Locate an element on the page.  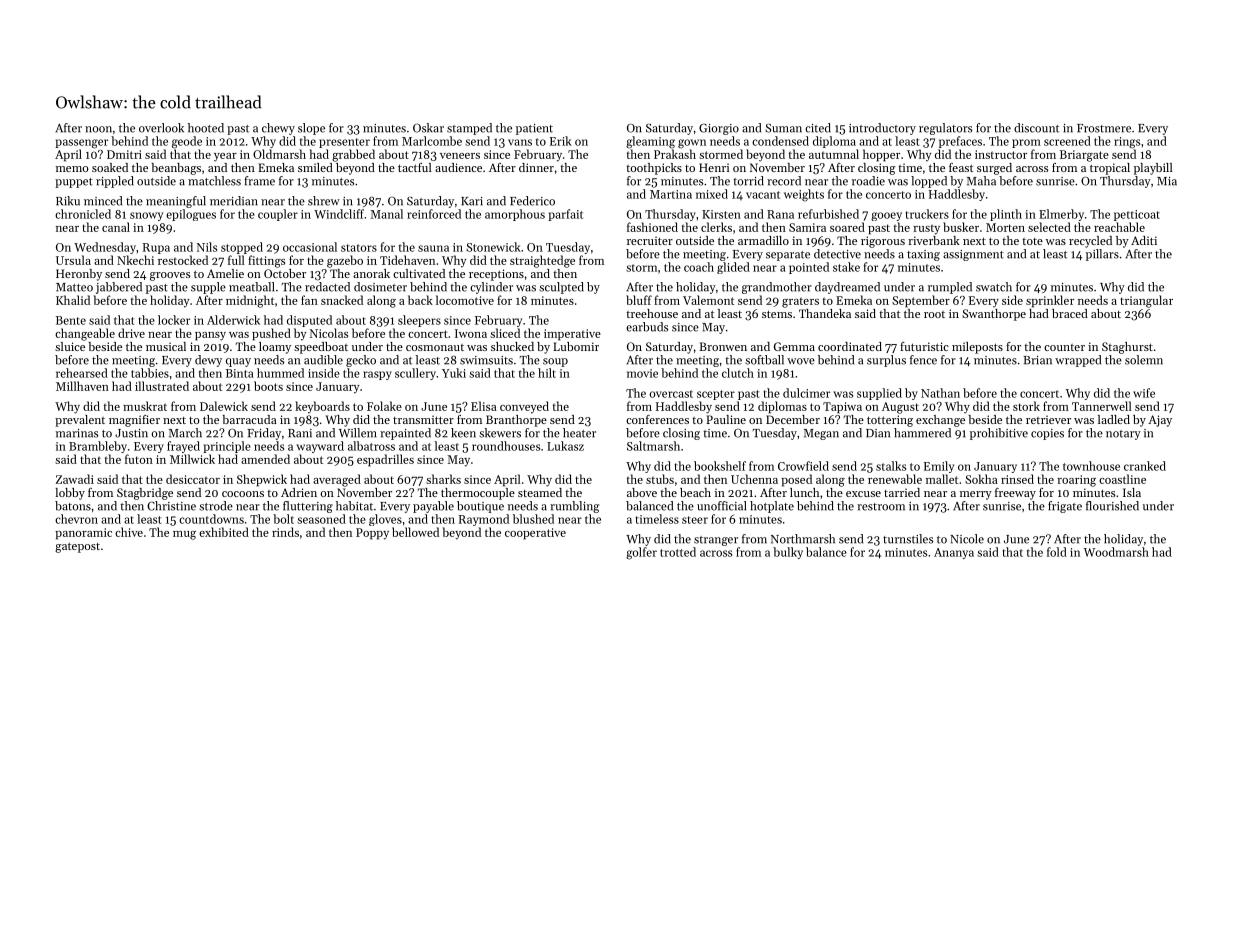
disputed is located at coordinates (309, 321).
